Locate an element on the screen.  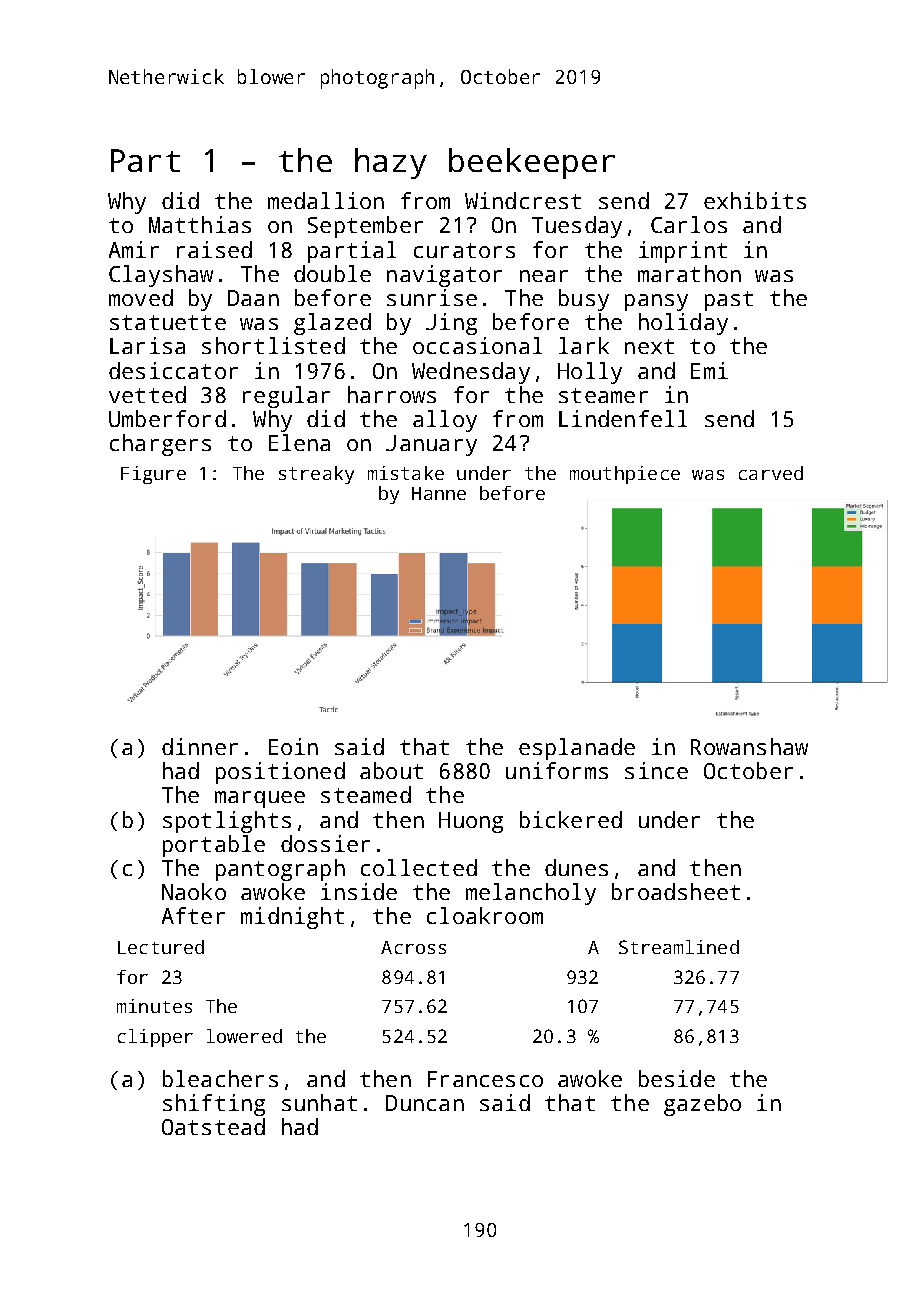
dinner is located at coordinates (200, 746).
